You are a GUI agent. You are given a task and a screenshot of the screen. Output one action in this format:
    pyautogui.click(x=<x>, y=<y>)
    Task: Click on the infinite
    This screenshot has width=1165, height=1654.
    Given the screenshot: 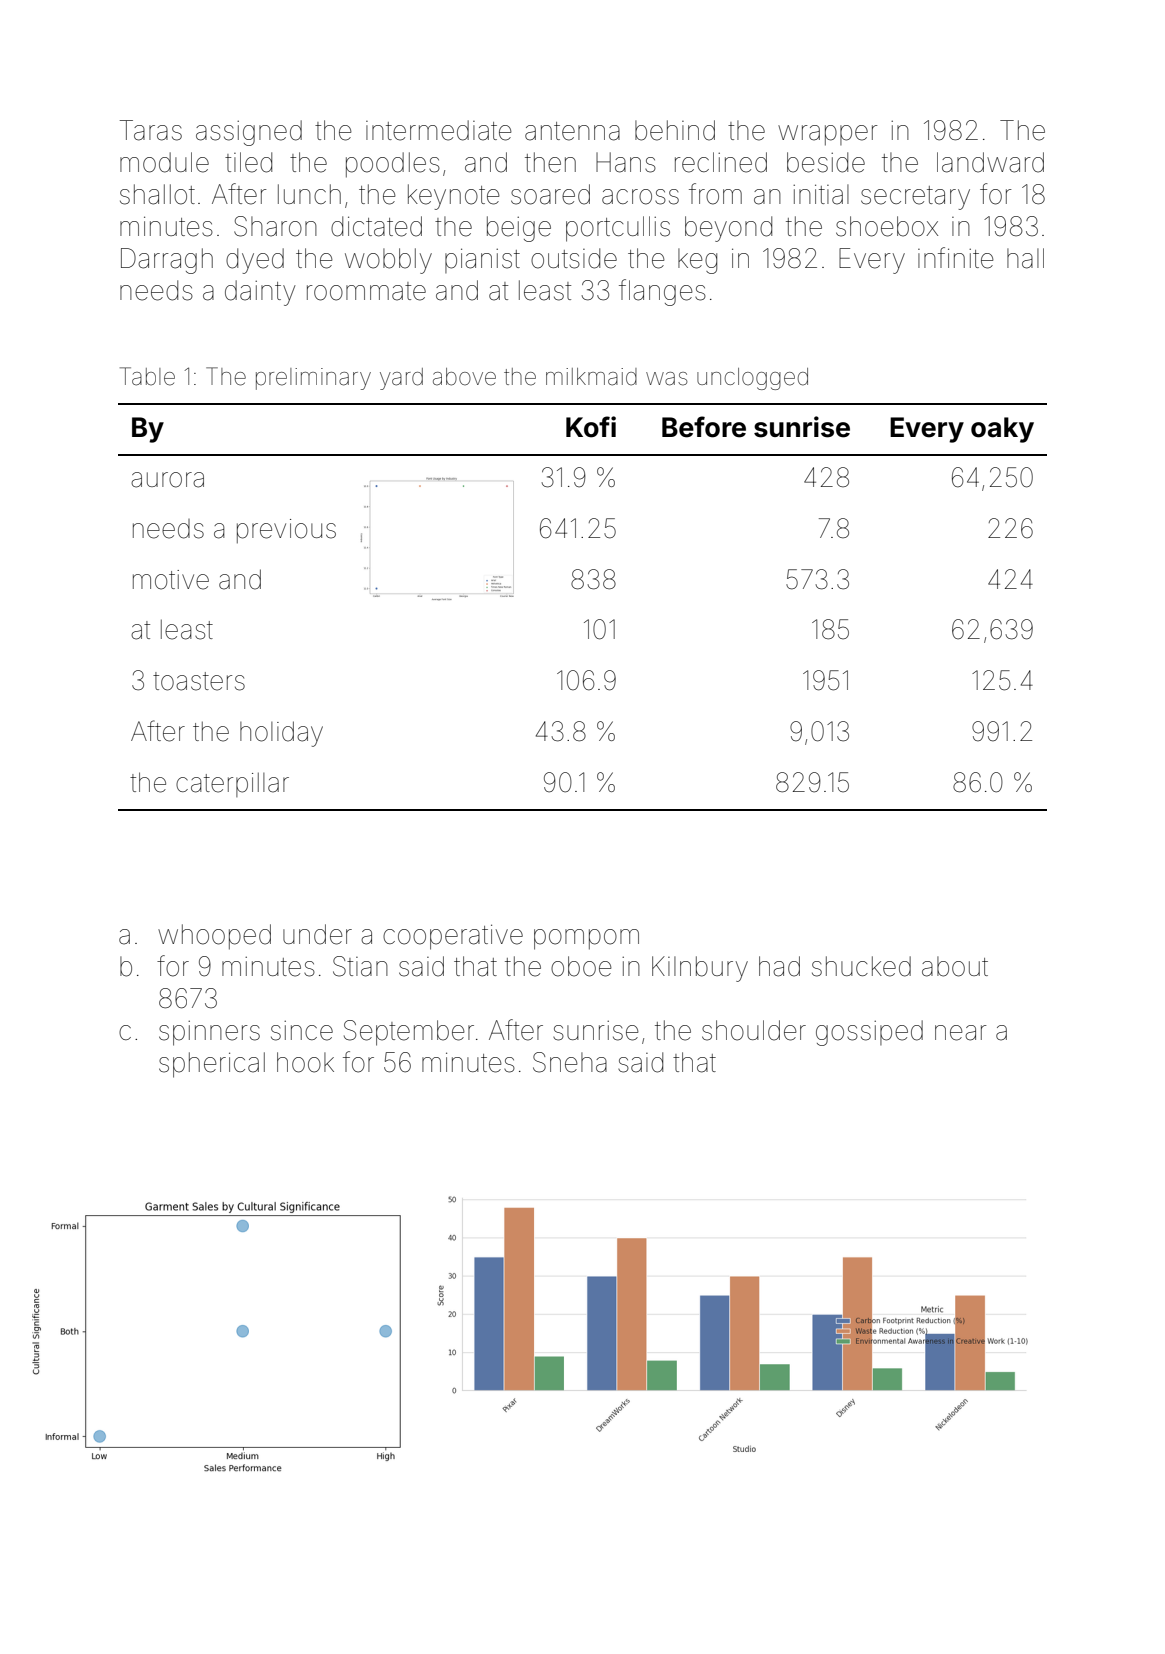 What is the action you would take?
    pyautogui.click(x=956, y=258)
